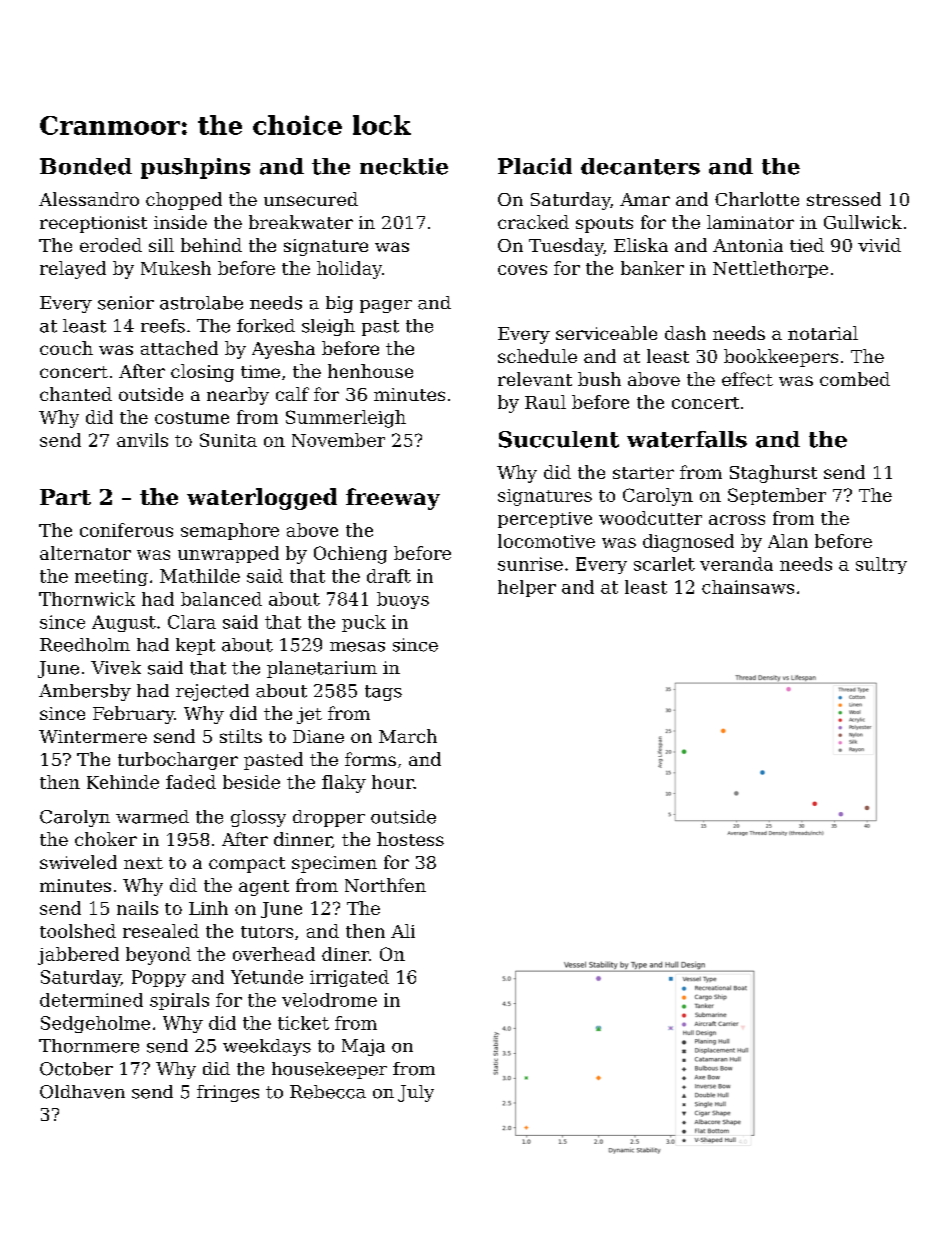  What do you see at coordinates (350, 555) in the page?
I see `Ochieng` at bounding box center [350, 555].
